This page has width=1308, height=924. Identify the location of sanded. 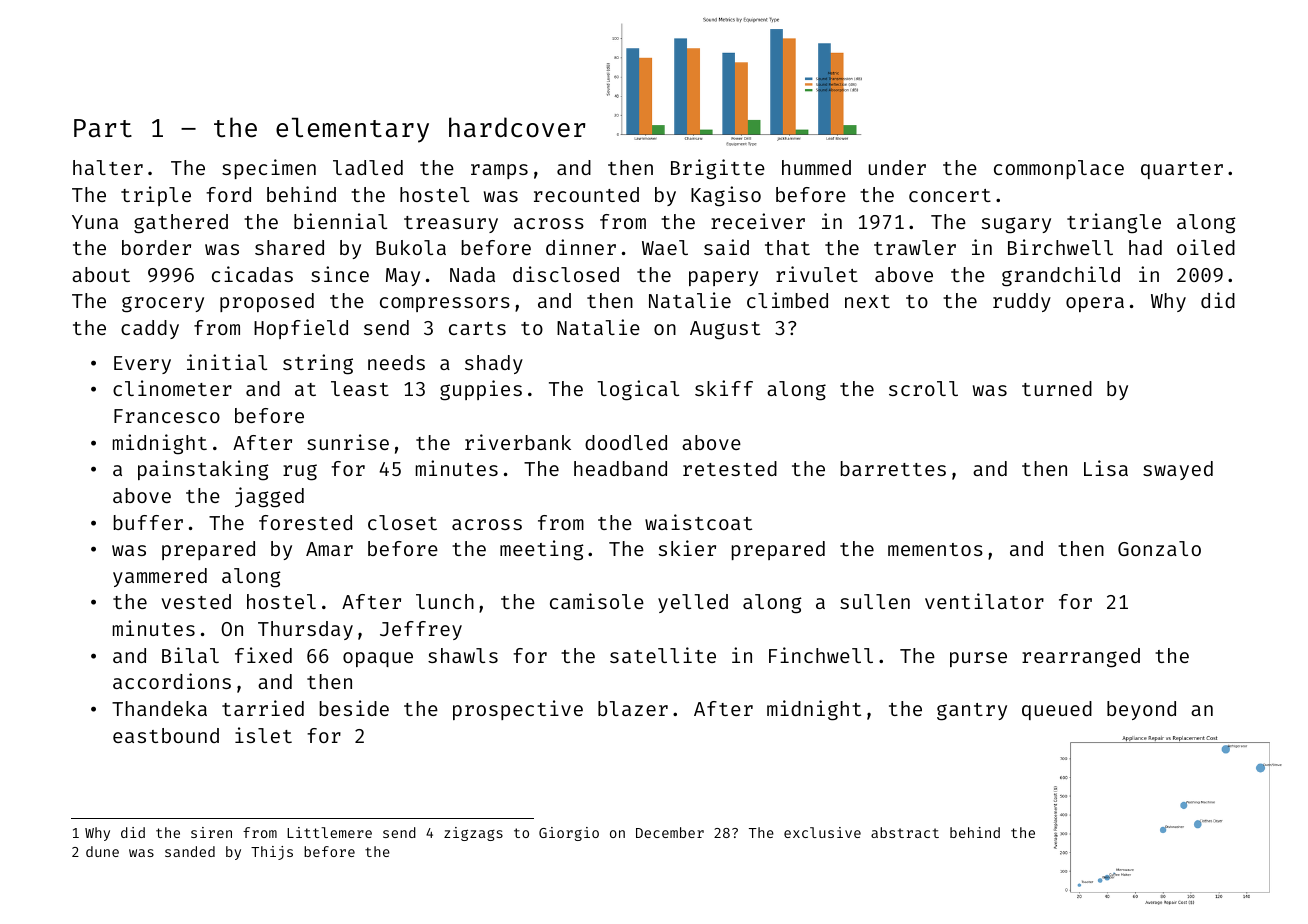
(190, 851).
